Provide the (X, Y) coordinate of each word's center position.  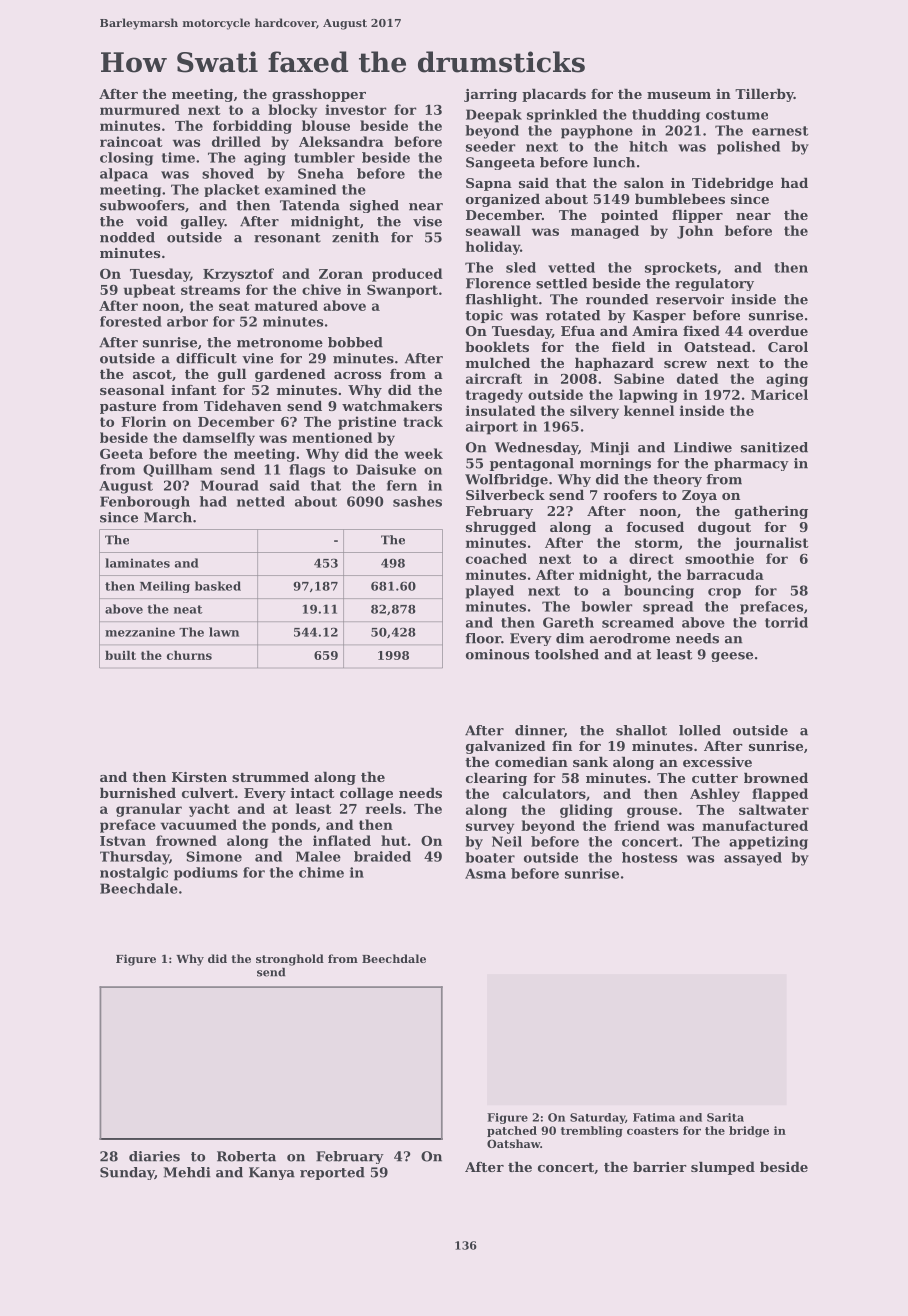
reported (332, 1173)
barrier (660, 1166)
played (490, 592)
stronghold (290, 960)
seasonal (132, 389)
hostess (649, 857)
